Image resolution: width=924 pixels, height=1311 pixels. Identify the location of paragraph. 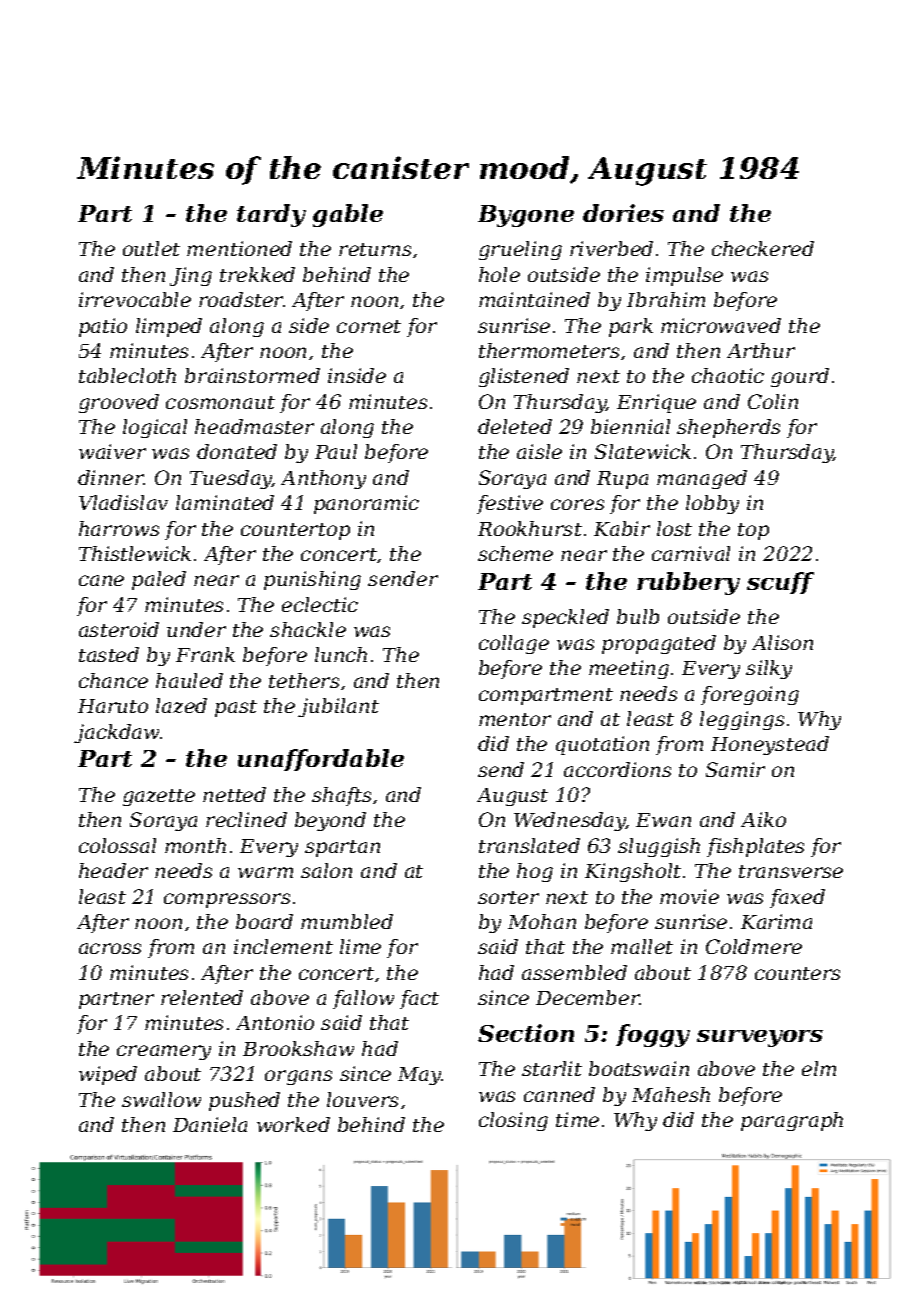
(792, 1121).
